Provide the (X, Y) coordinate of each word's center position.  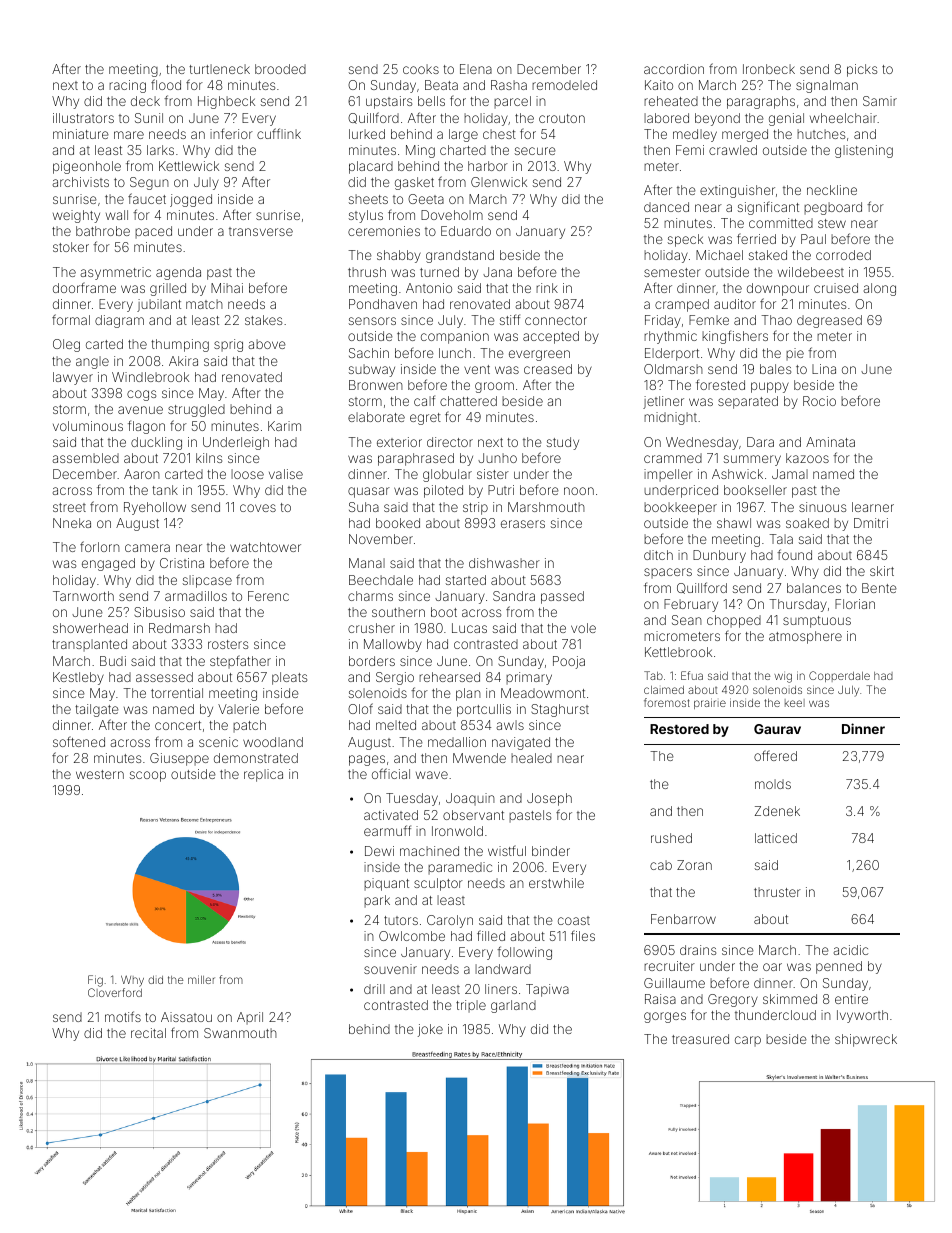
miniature (81, 134)
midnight (670, 418)
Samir (880, 101)
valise (286, 474)
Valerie (238, 709)
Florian (855, 604)
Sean (687, 620)
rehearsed (449, 677)
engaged (108, 564)
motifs (123, 1016)
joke (430, 1030)
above (267, 344)
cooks (421, 69)
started (466, 580)
